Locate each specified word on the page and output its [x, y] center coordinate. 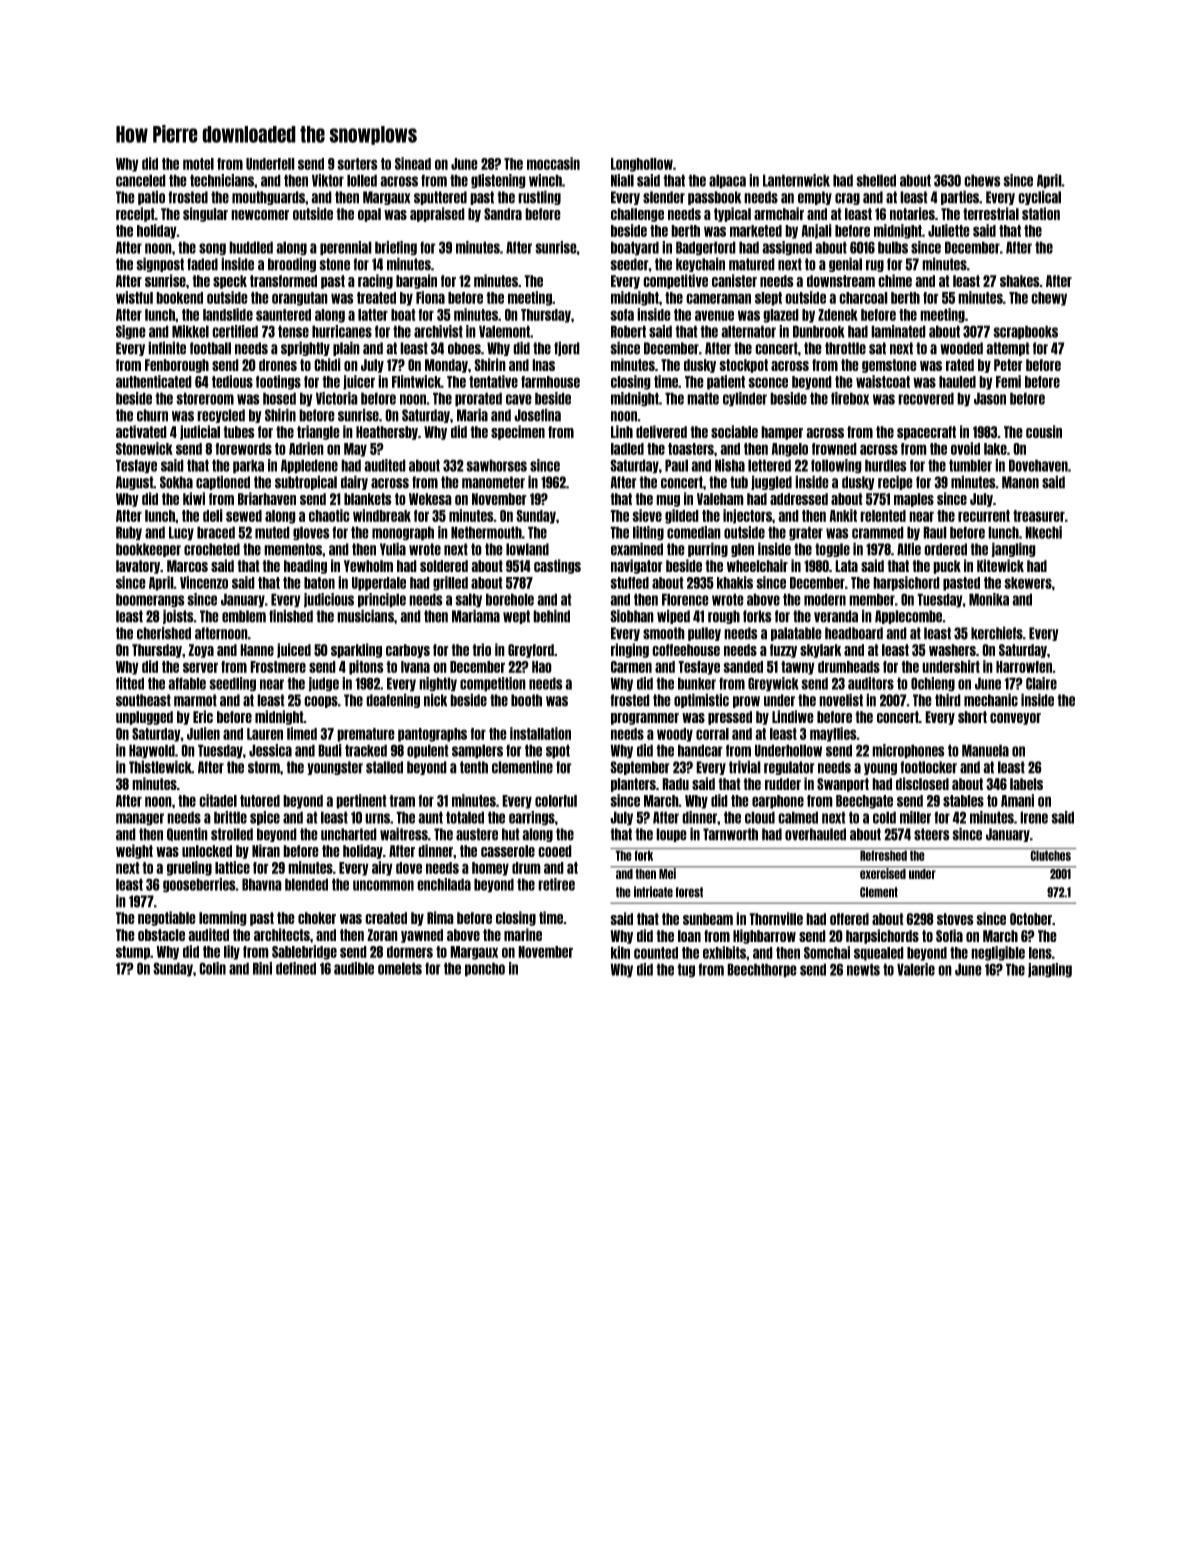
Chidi [327, 364]
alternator [748, 331]
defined [296, 968]
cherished [164, 633]
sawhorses [496, 465]
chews [982, 180]
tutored [260, 801]
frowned [834, 449]
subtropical [306, 482]
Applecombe [909, 617]
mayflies [833, 734]
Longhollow [642, 165]
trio [481, 649]
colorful [556, 801]
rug [875, 266]
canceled [141, 180]
